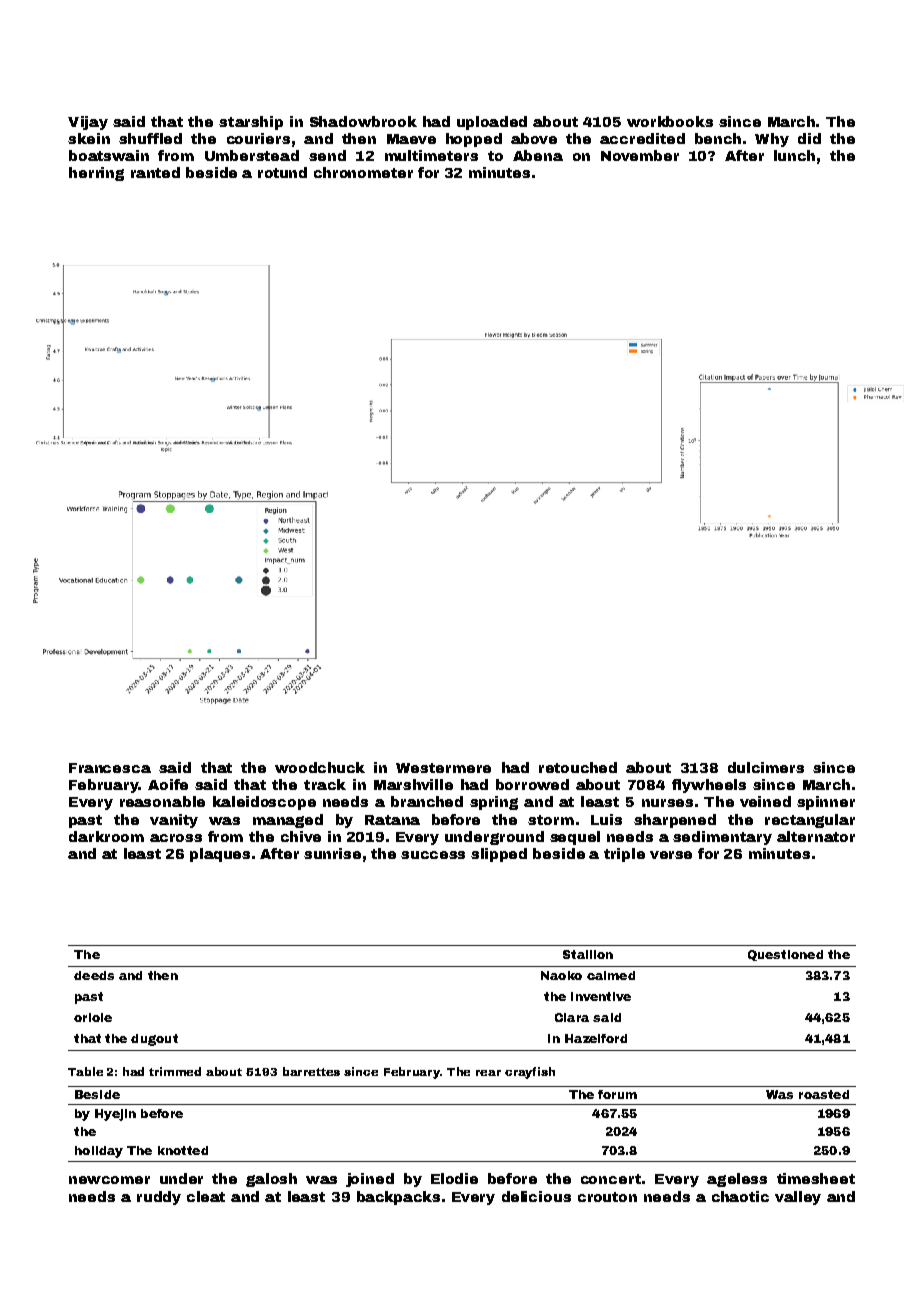 The width and height of the screenshot is (924, 1308). What do you see at coordinates (311, 1071) in the screenshot?
I see `barrettes` at bounding box center [311, 1071].
